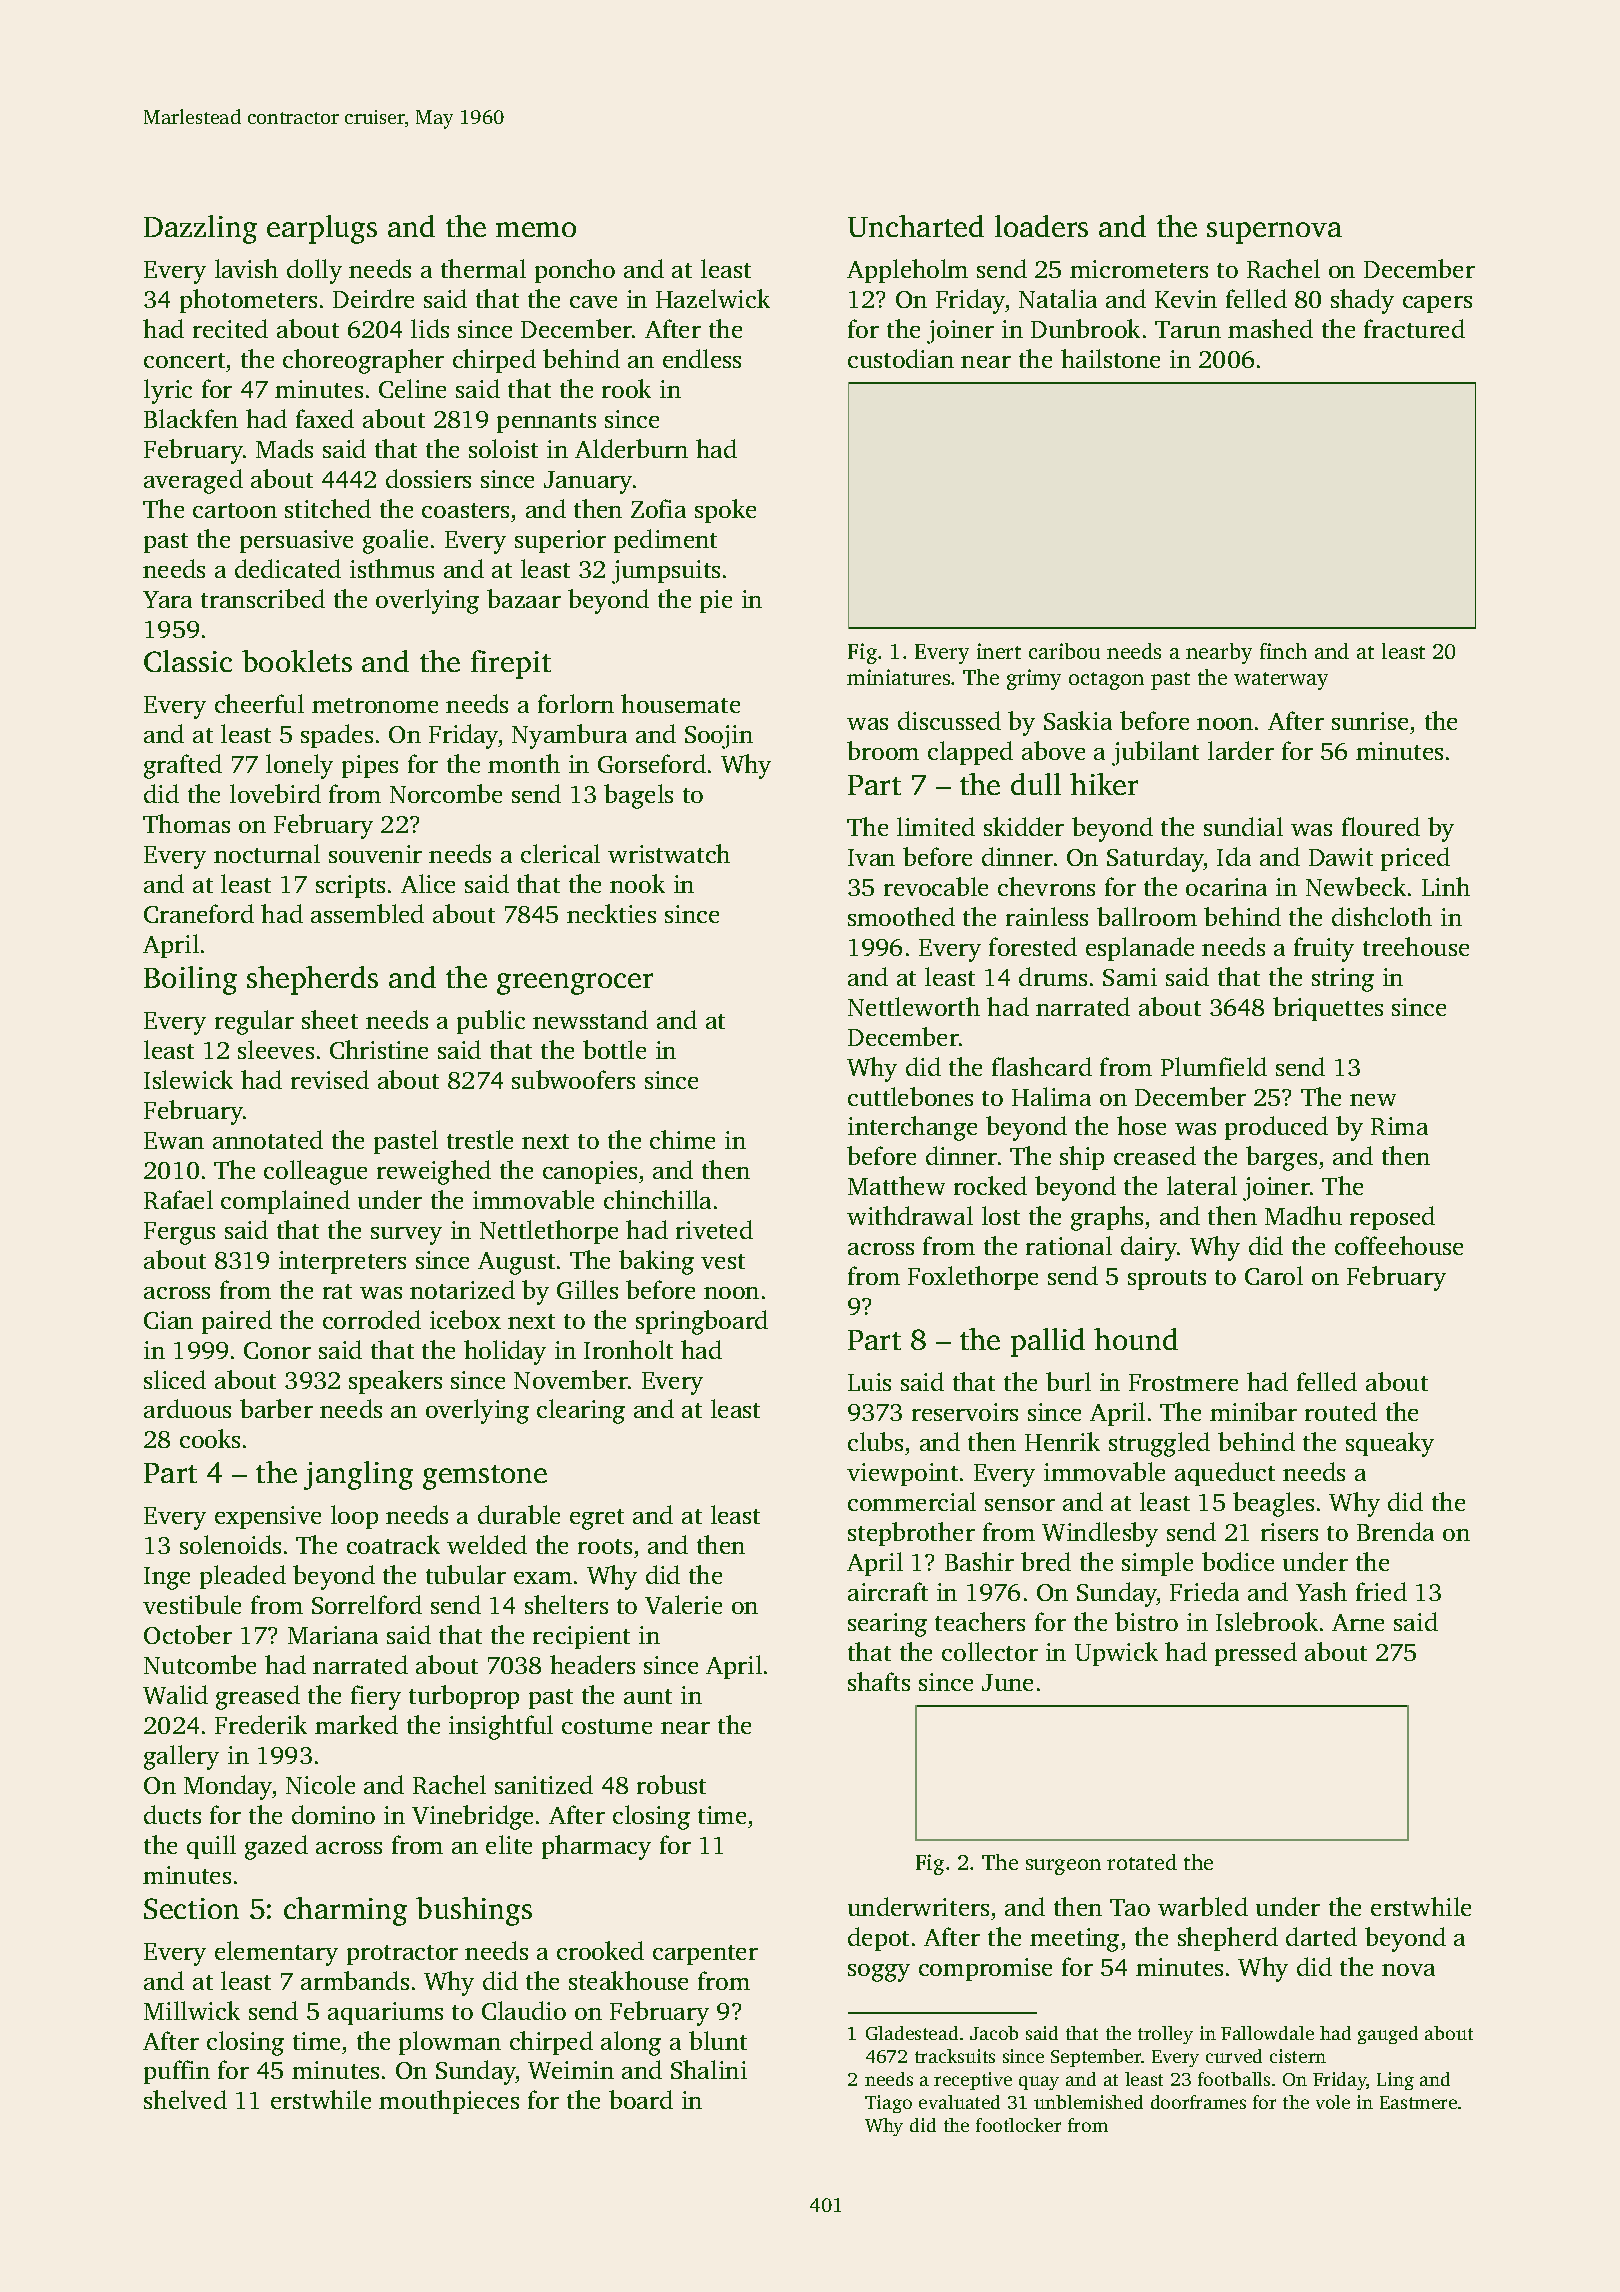 This screenshot has height=2292, width=1620. Describe the element at coordinates (322, 229) in the screenshot. I see `earplugs` at that location.
